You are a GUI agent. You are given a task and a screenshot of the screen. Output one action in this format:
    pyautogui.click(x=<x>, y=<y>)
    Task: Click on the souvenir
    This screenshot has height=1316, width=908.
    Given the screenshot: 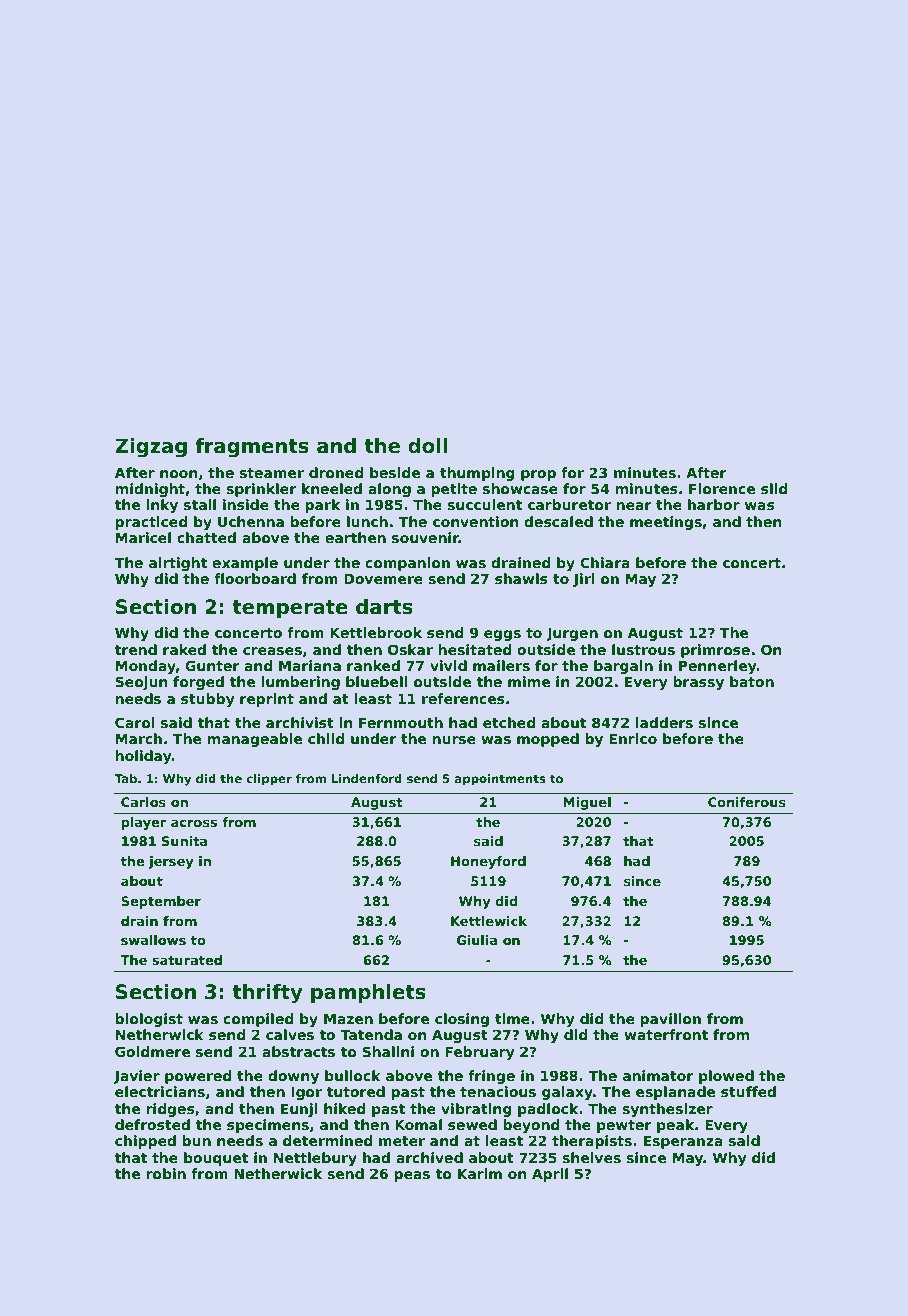 What is the action you would take?
    pyautogui.click(x=425, y=537)
